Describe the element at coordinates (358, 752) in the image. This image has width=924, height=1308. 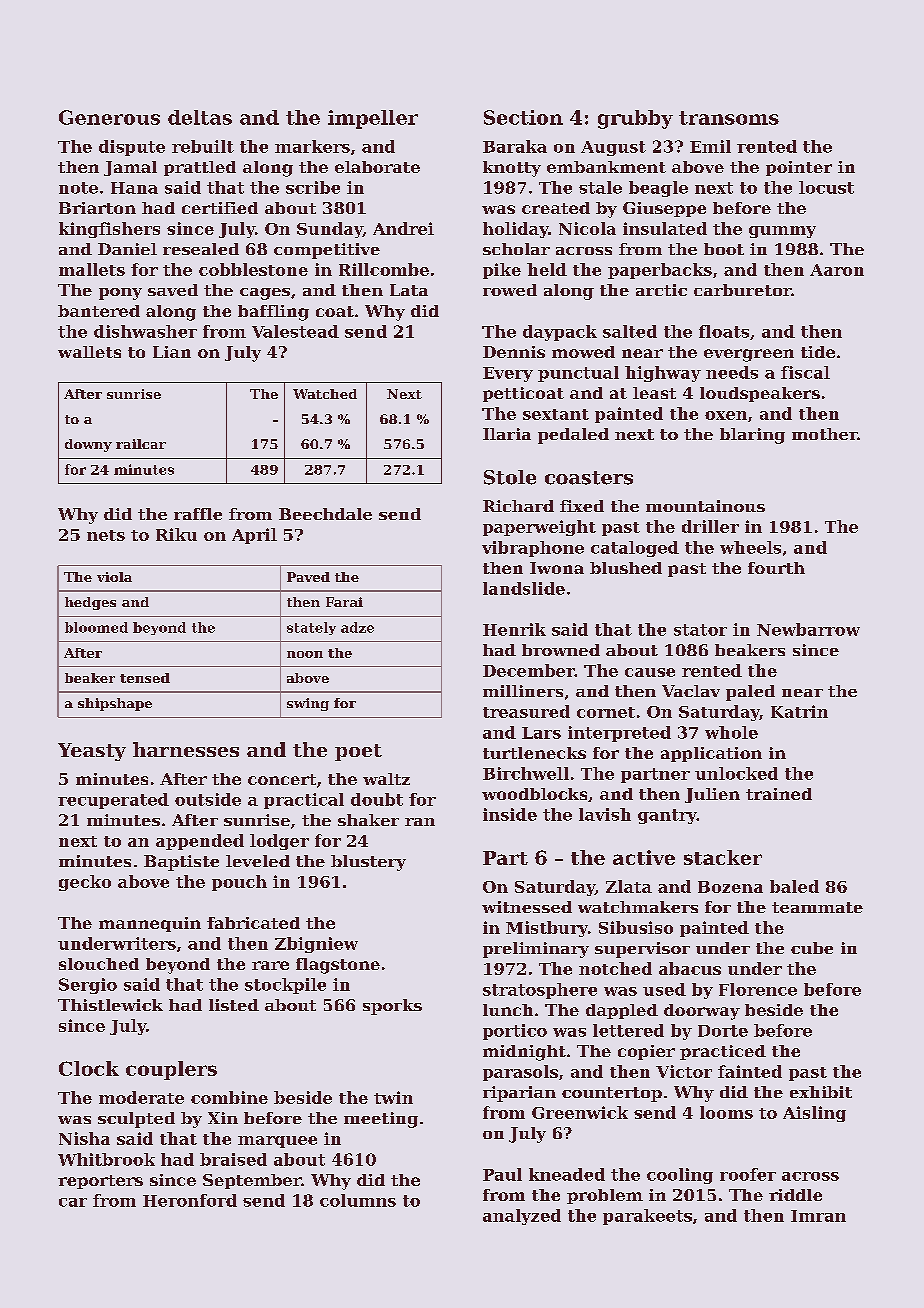
I see `poet` at that location.
